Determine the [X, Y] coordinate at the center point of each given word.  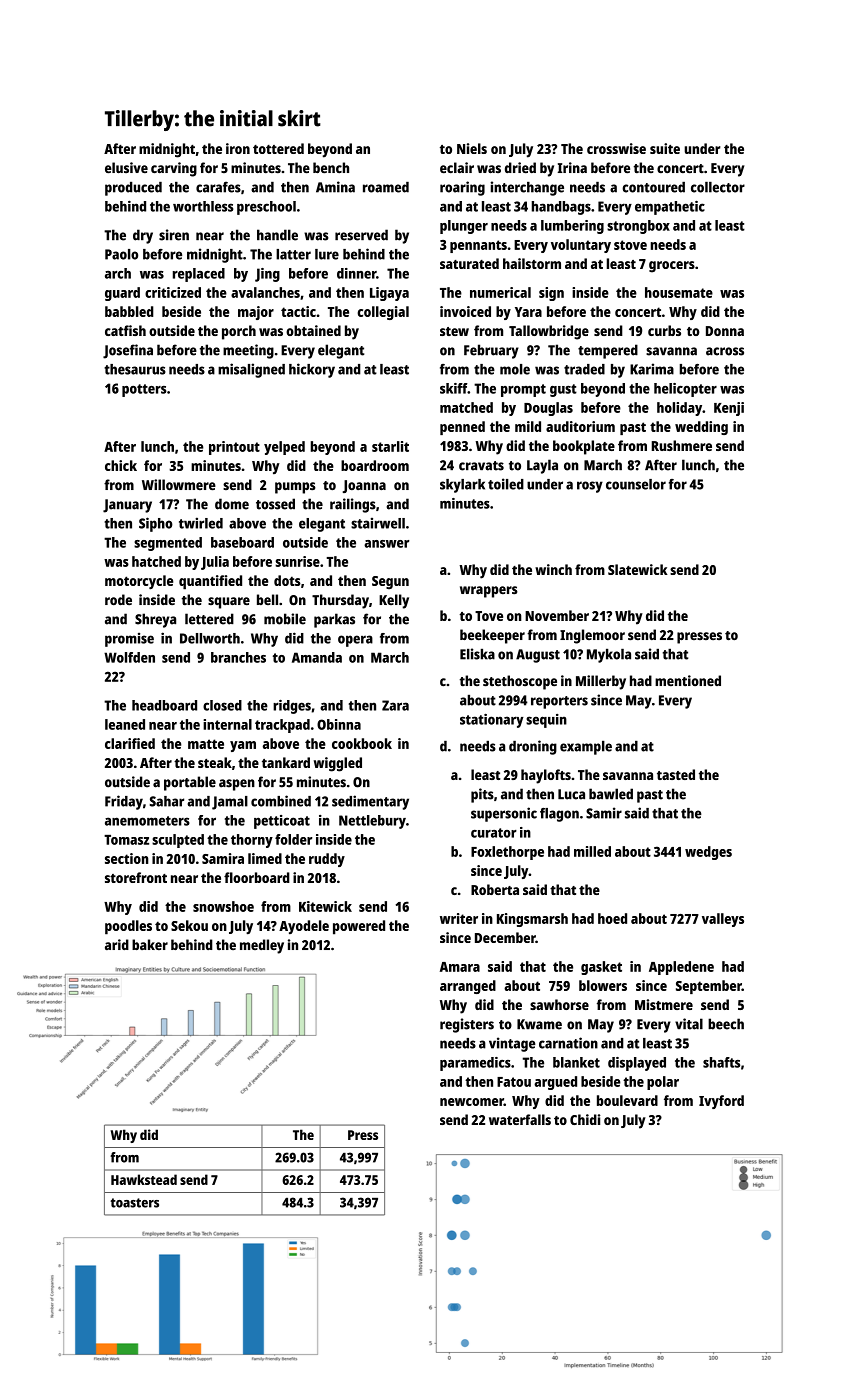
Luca [571, 794]
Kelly [394, 601]
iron [238, 148]
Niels [472, 148]
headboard [164, 705]
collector [718, 187]
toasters [135, 1203]
